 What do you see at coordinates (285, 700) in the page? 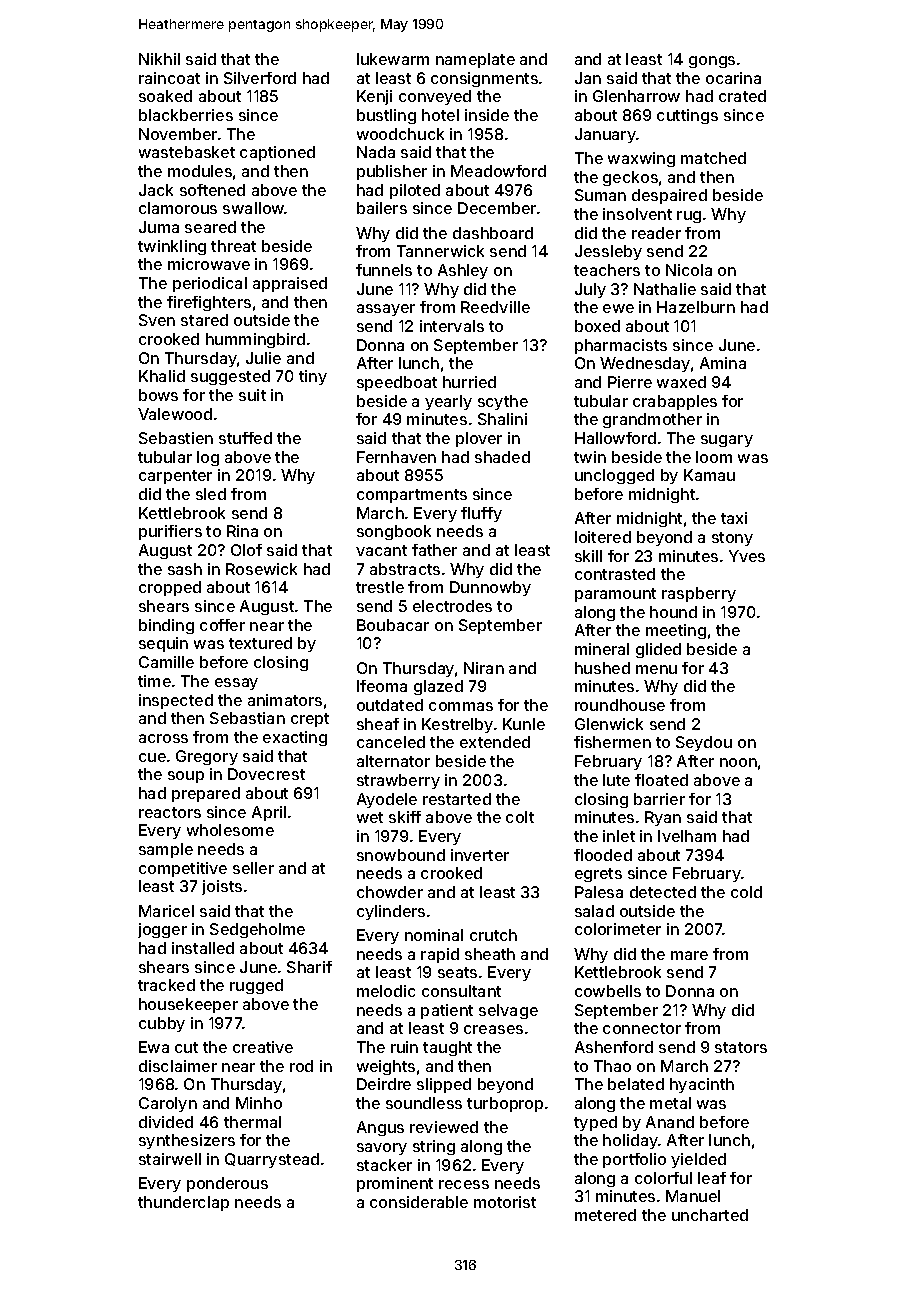
I see `animators` at bounding box center [285, 700].
